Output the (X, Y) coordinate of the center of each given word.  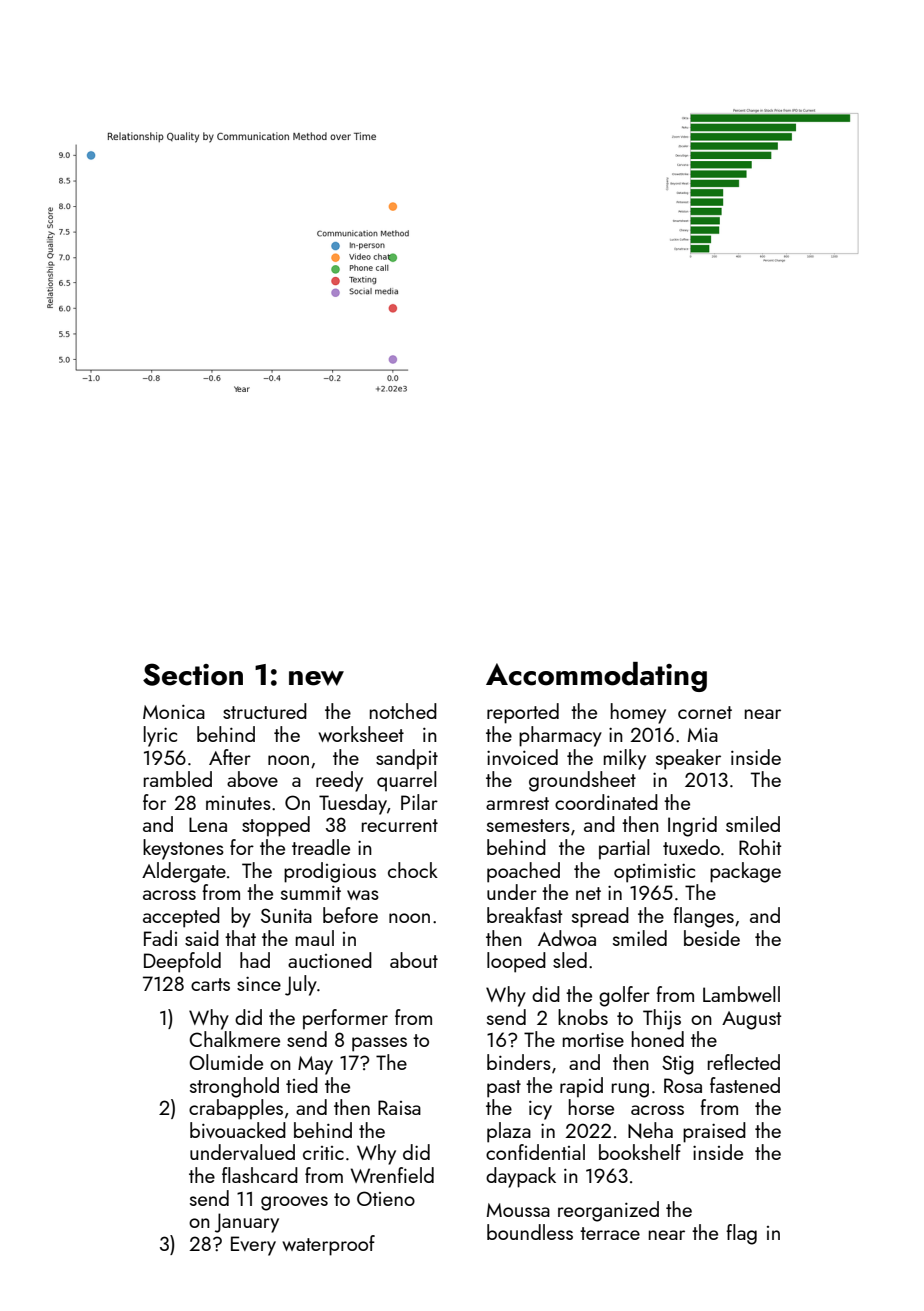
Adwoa (567, 938)
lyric (160, 736)
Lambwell (741, 994)
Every (253, 1246)
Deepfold (182, 962)
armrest (517, 803)
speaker (688, 759)
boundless (530, 1232)
